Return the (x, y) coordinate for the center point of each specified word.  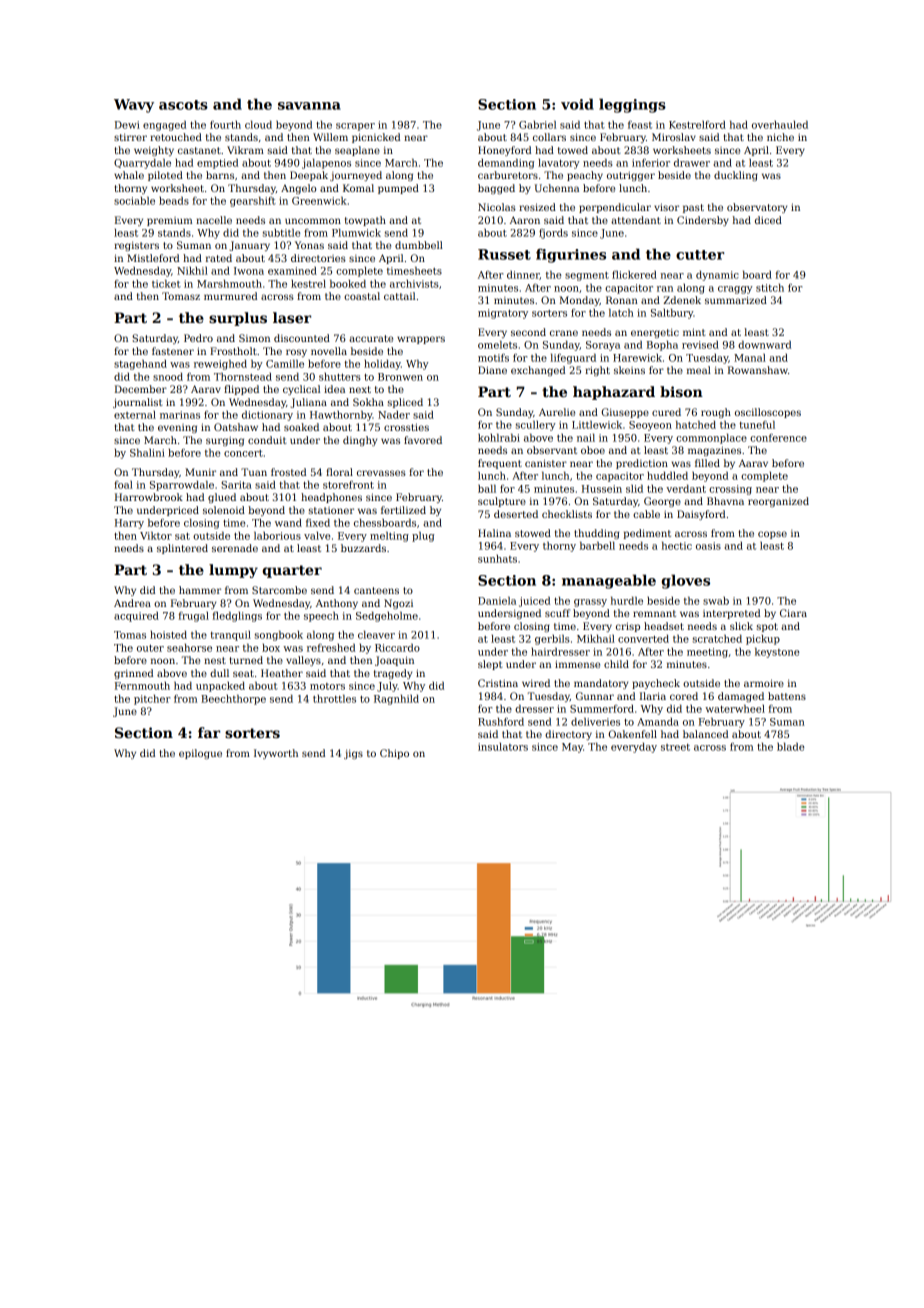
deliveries (595, 721)
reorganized (778, 502)
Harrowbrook (149, 497)
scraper (355, 127)
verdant (686, 488)
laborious (277, 535)
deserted (516, 514)
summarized (736, 300)
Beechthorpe (233, 699)
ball (487, 488)
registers (136, 246)
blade (791, 746)
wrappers (421, 340)
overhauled (780, 124)
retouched (176, 137)
